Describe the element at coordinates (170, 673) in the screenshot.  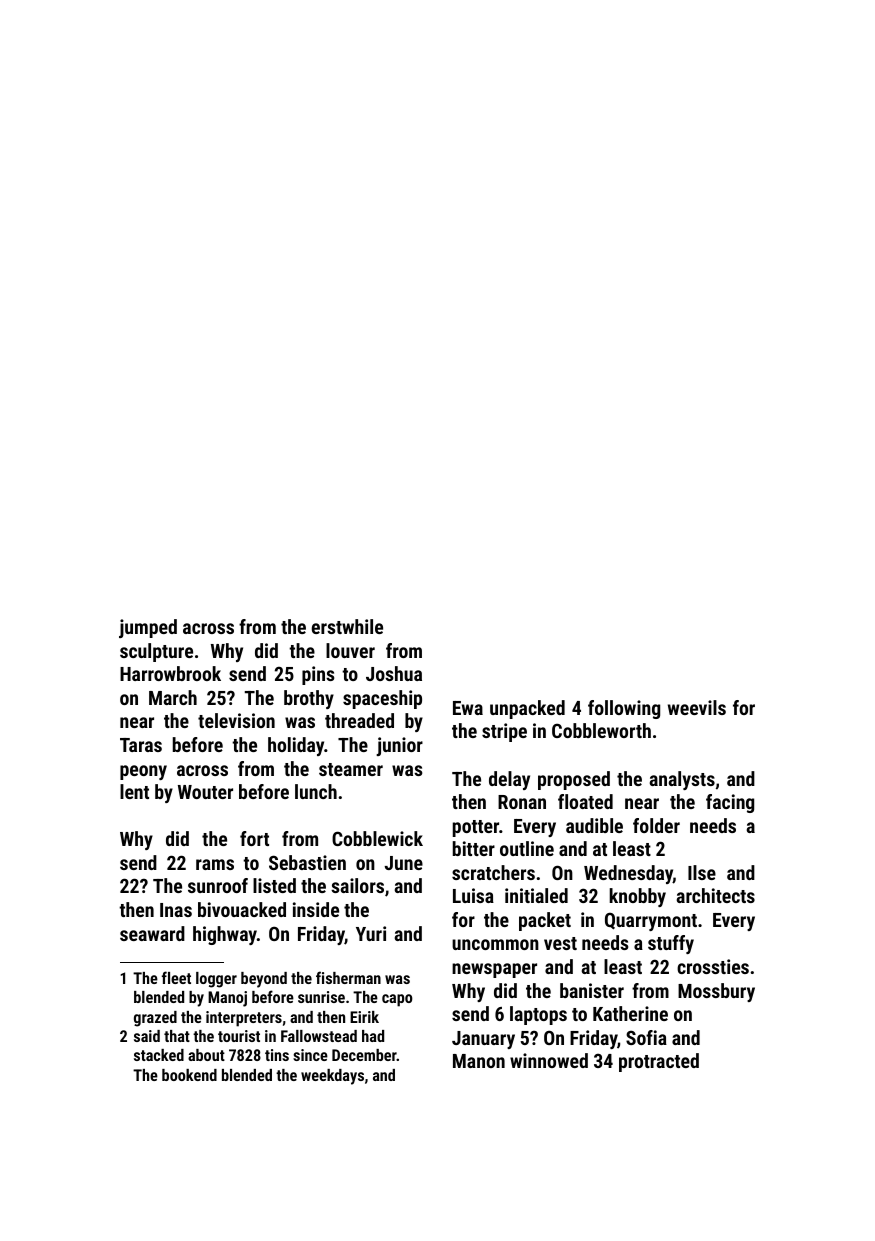
I see `Harrowbrook` at that location.
